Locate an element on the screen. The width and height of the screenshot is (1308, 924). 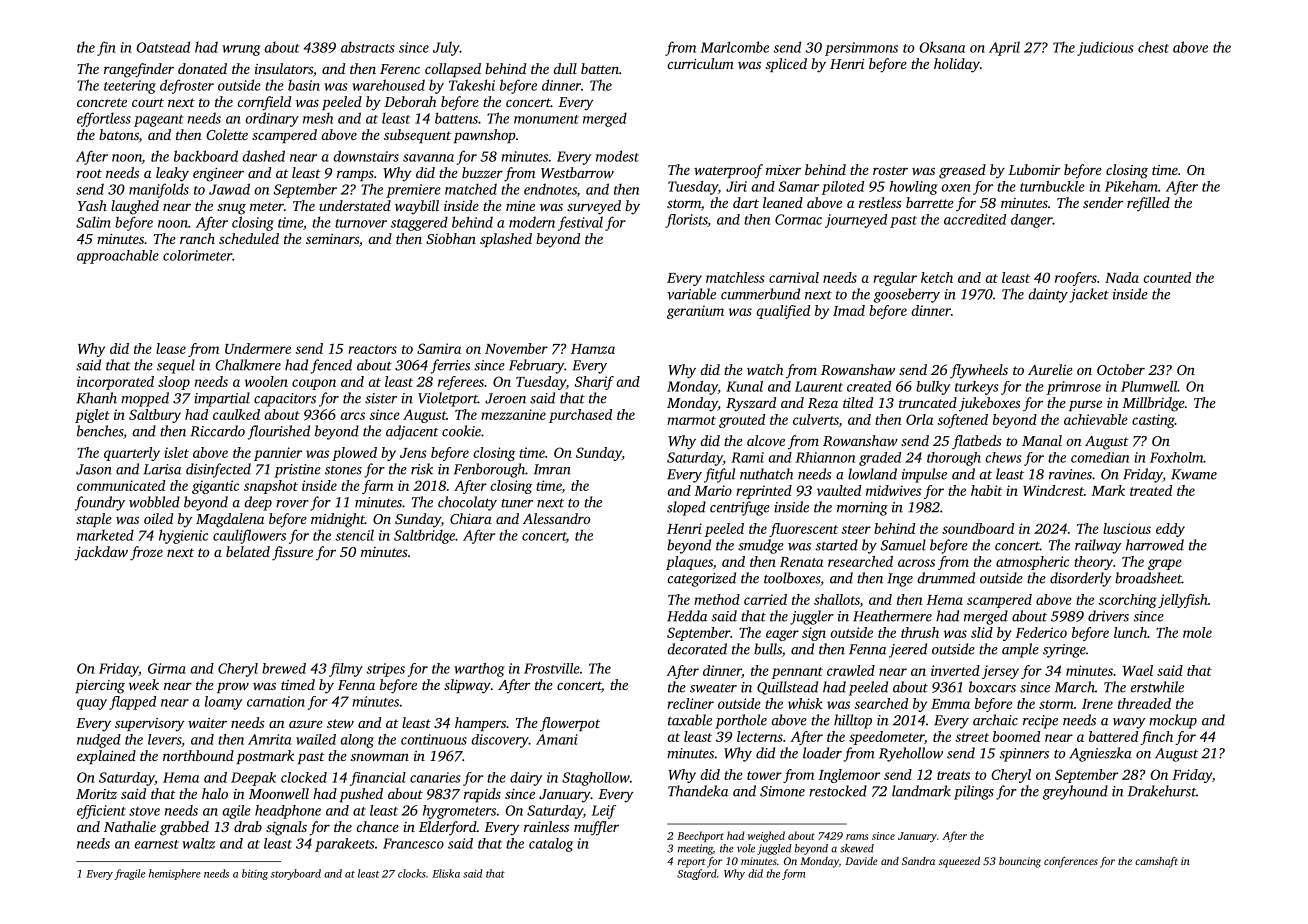
Plumwell is located at coordinates (1149, 386).
